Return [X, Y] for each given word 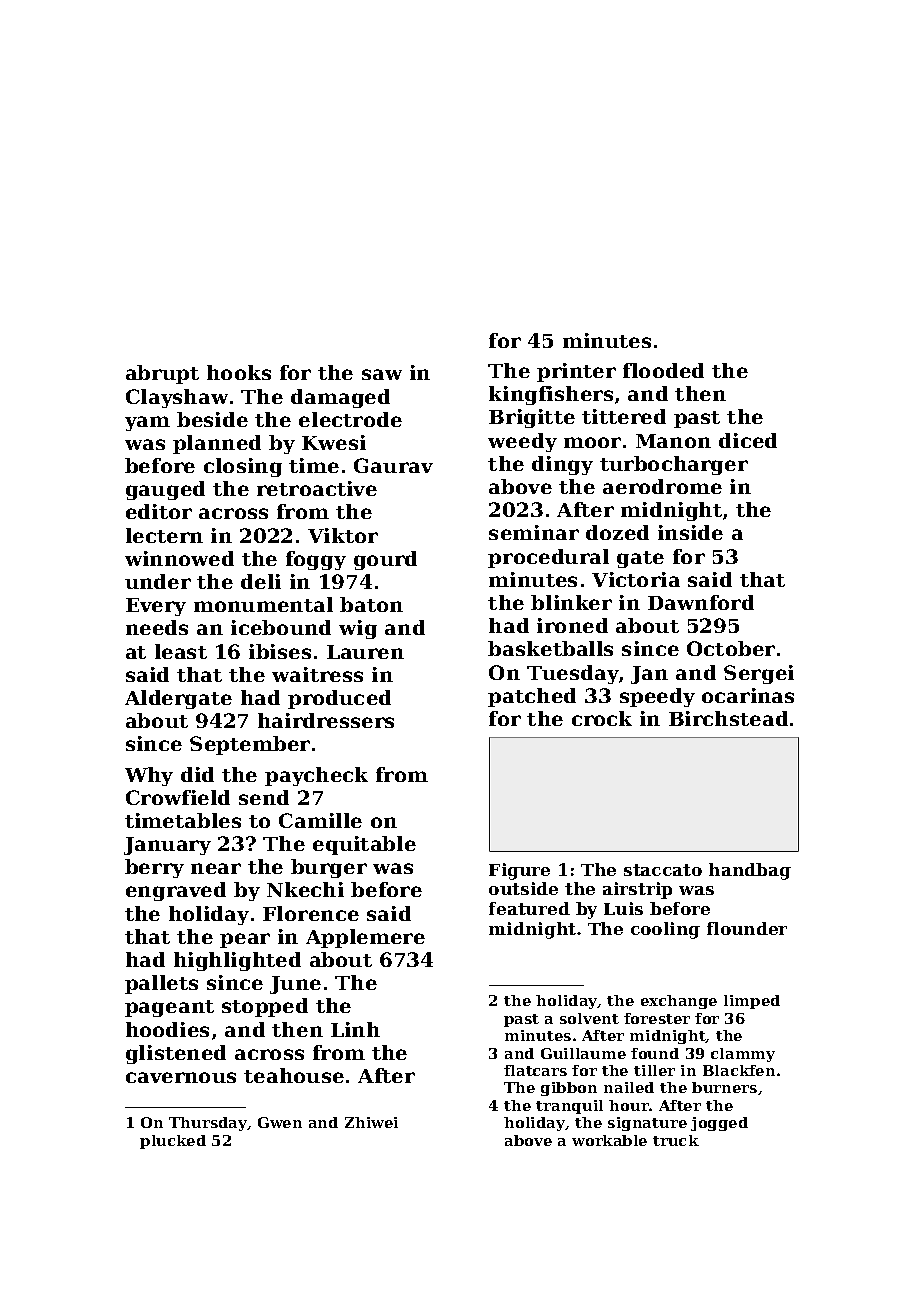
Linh [355, 1029]
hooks [239, 372]
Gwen [280, 1122]
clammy [743, 1055]
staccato [663, 870]
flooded [663, 370]
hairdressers [326, 720]
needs [157, 627]
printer [576, 372]
